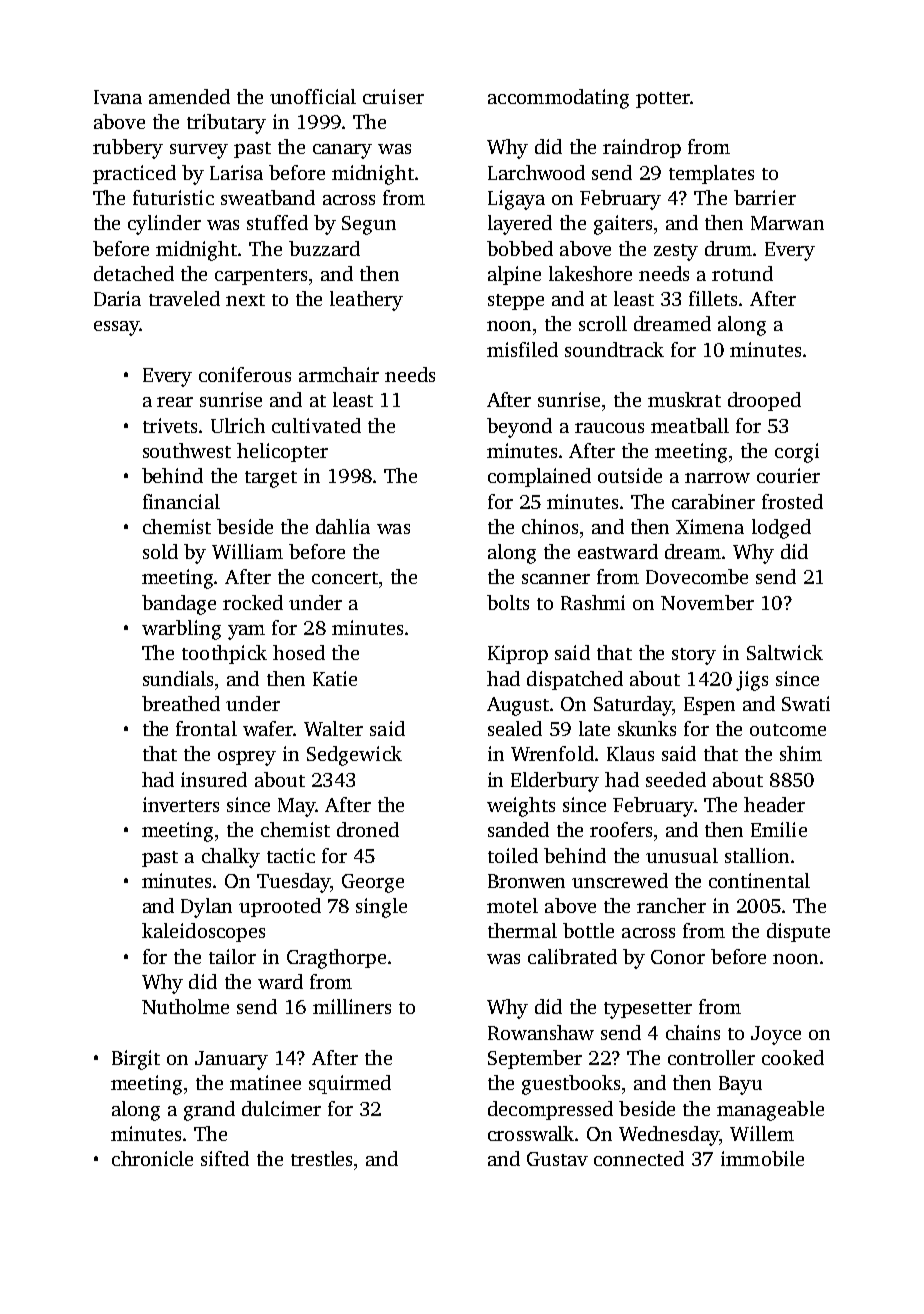 Image resolution: width=924 pixels, height=1314 pixels. I want to click on continental, so click(759, 880).
